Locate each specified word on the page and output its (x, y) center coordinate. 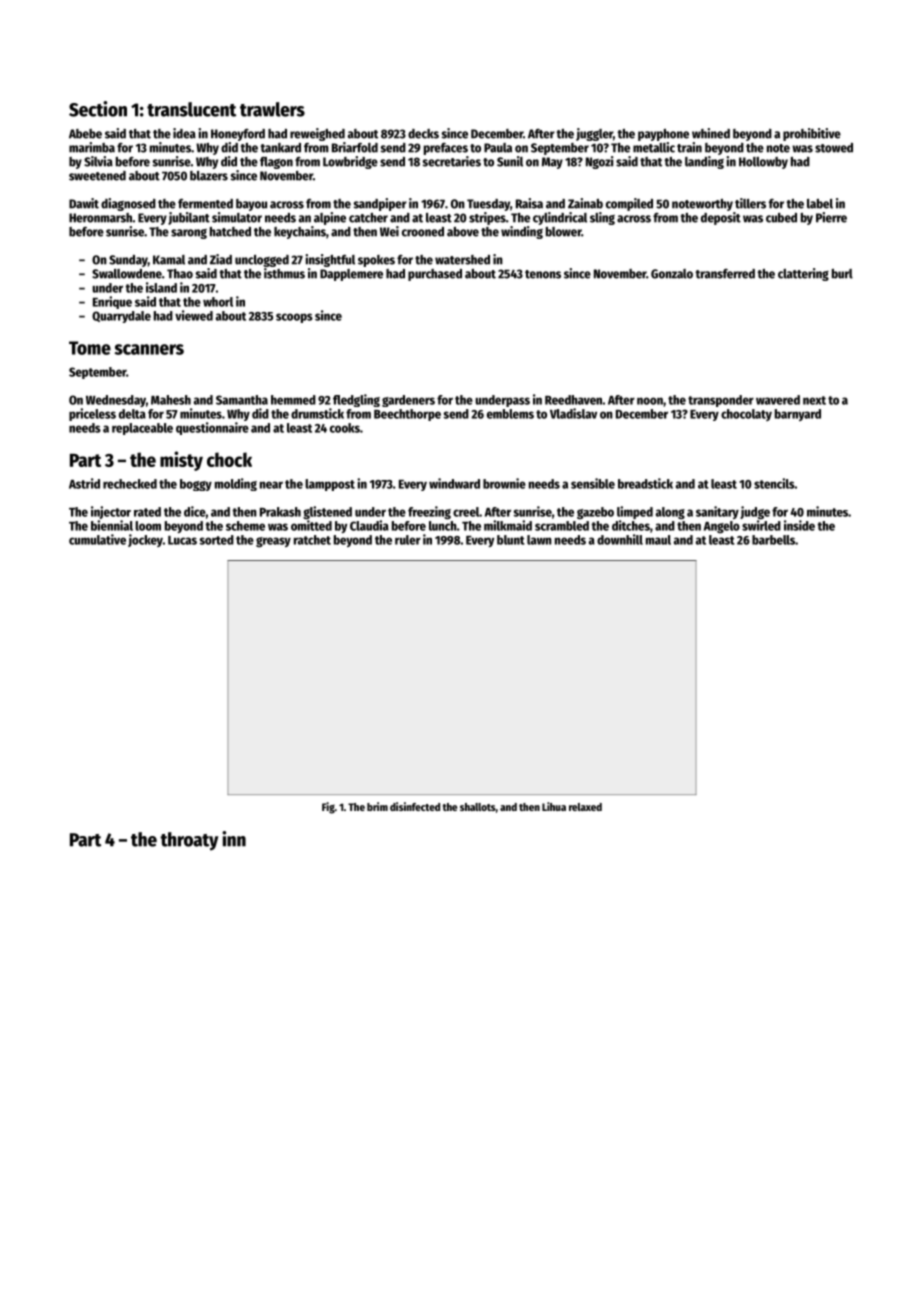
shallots (478, 807)
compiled (629, 204)
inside (799, 525)
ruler (408, 540)
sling (602, 218)
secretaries (451, 161)
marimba (92, 147)
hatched (230, 232)
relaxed (585, 807)
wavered (778, 400)
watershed (462, 260)
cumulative (97, 539)
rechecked (130, 484)
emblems (510, 414)
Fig (328, 808)
